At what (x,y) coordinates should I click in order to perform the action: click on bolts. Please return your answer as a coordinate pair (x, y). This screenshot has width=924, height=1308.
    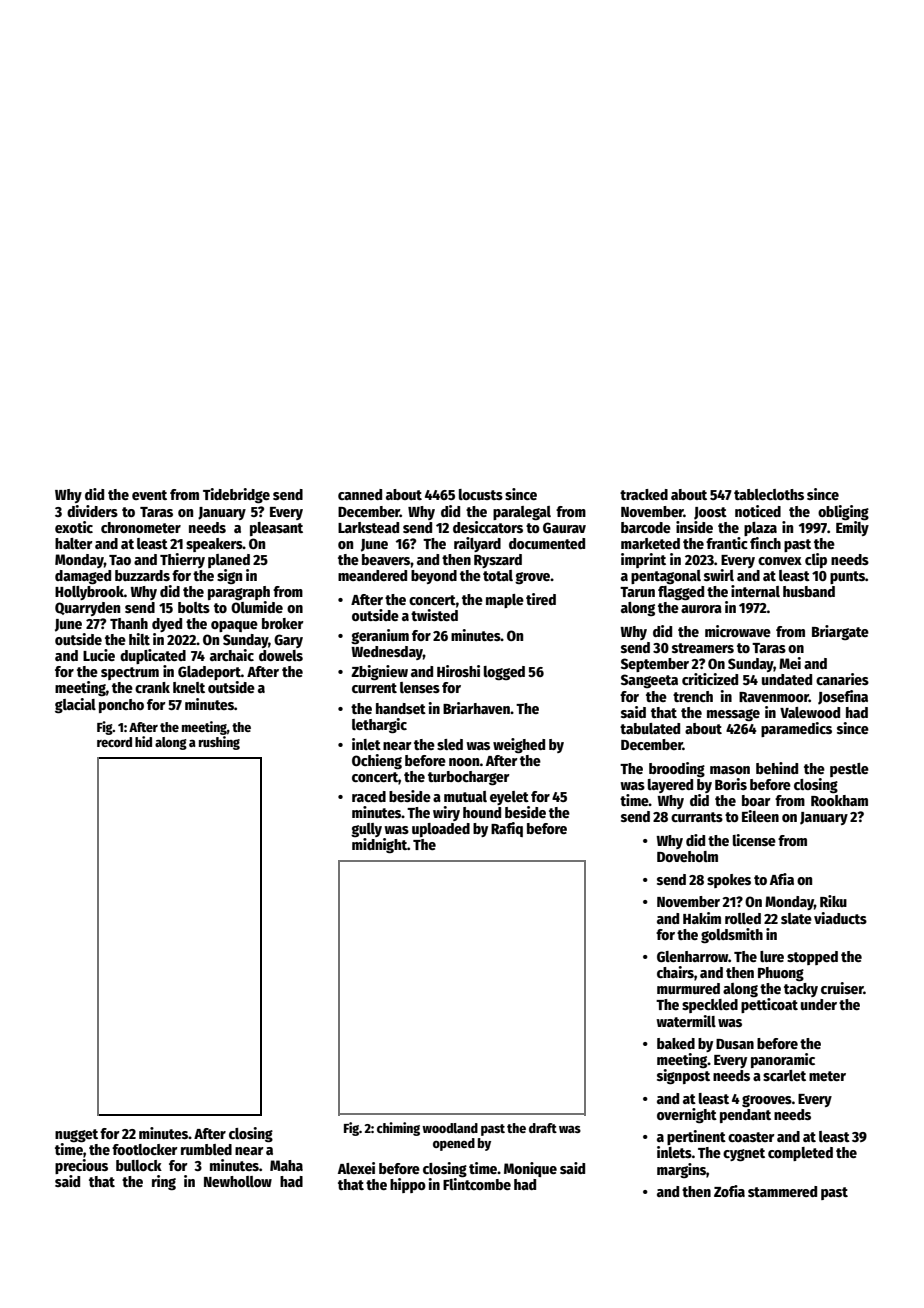
    Looking at the image, I should click on (194, 607).
